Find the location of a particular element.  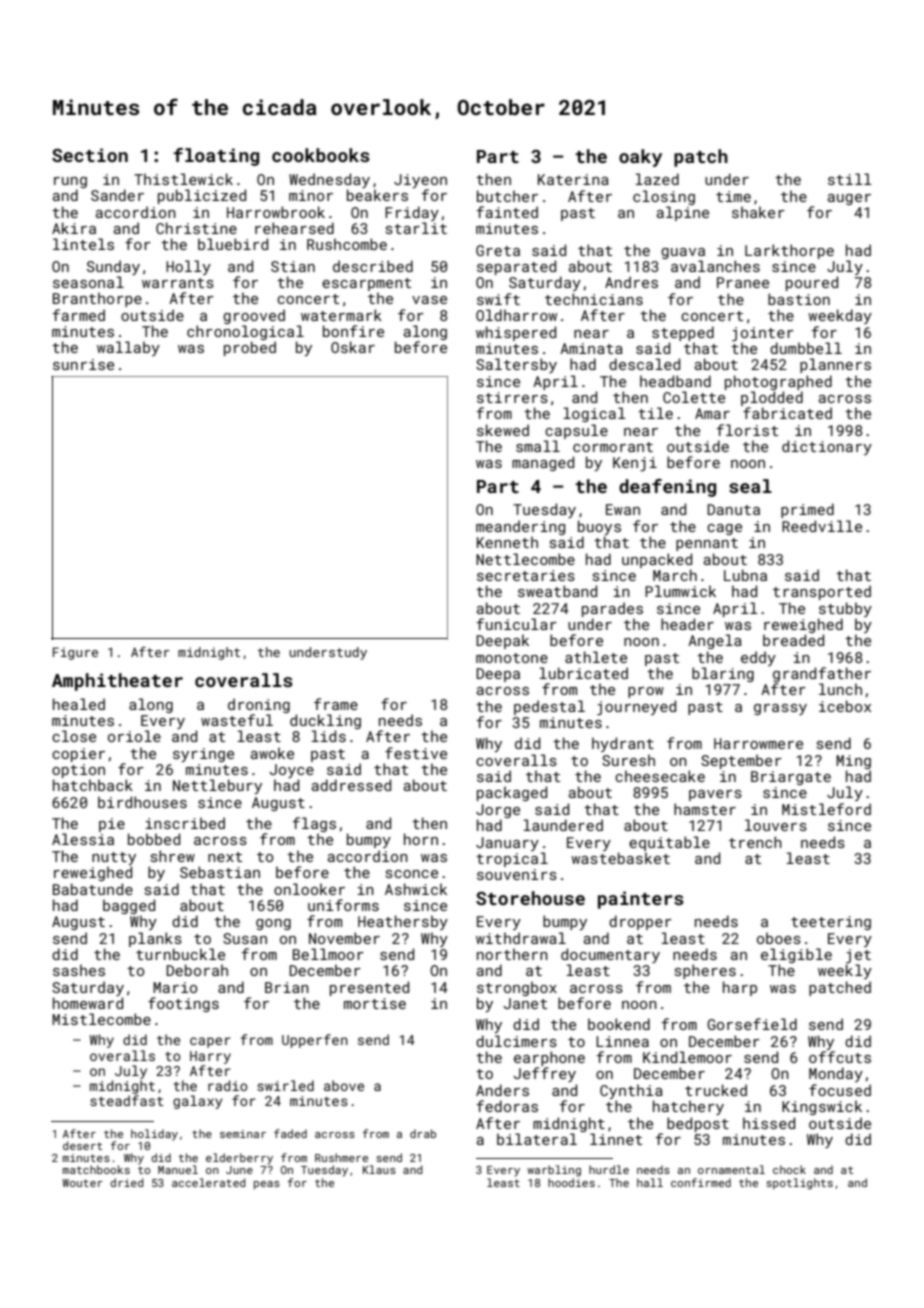

Figure is located at coordinates (75, 653).
